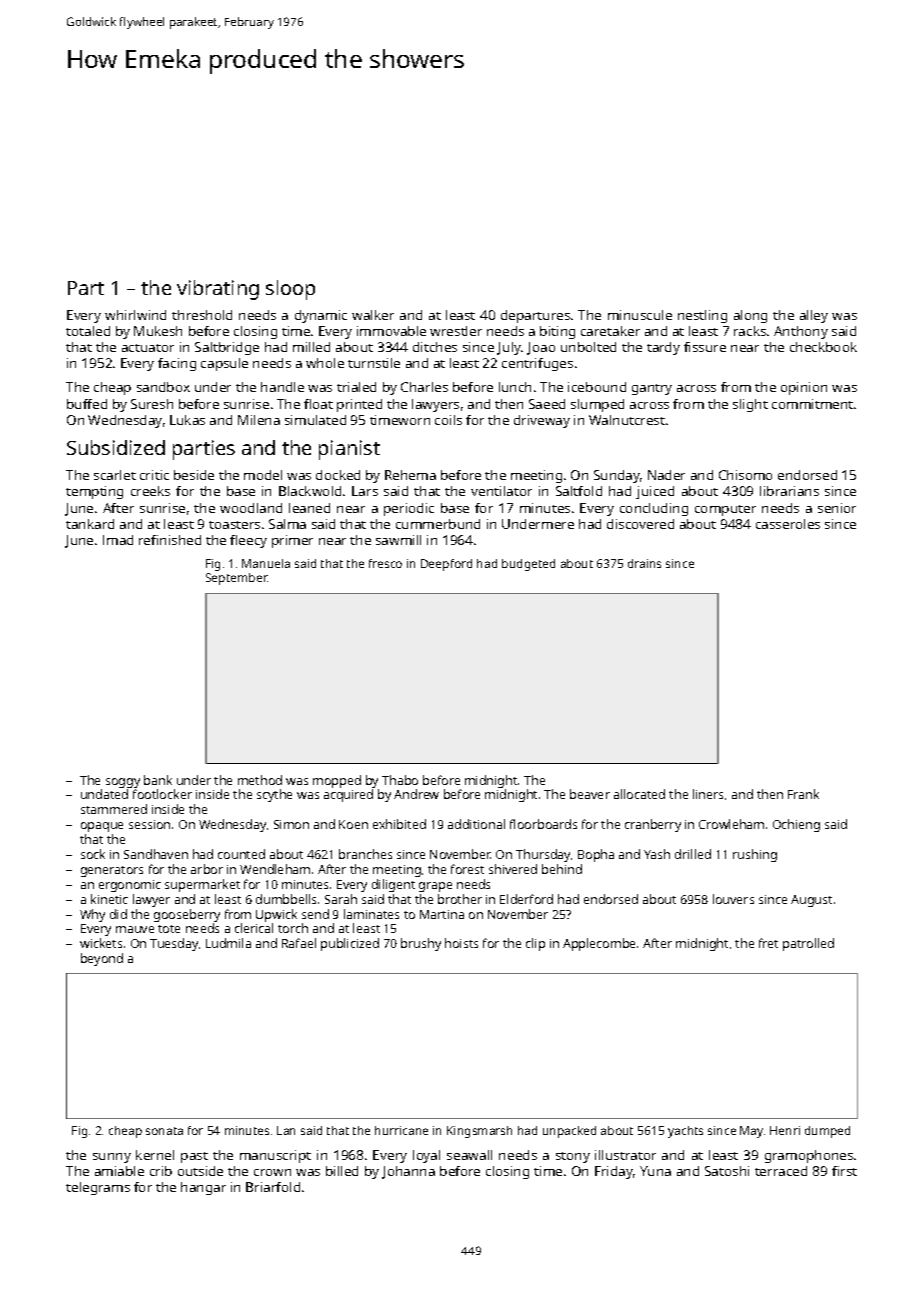 This screenshot has height=1308, width=924. I want to click on Tuesday, so click(174, 944).
